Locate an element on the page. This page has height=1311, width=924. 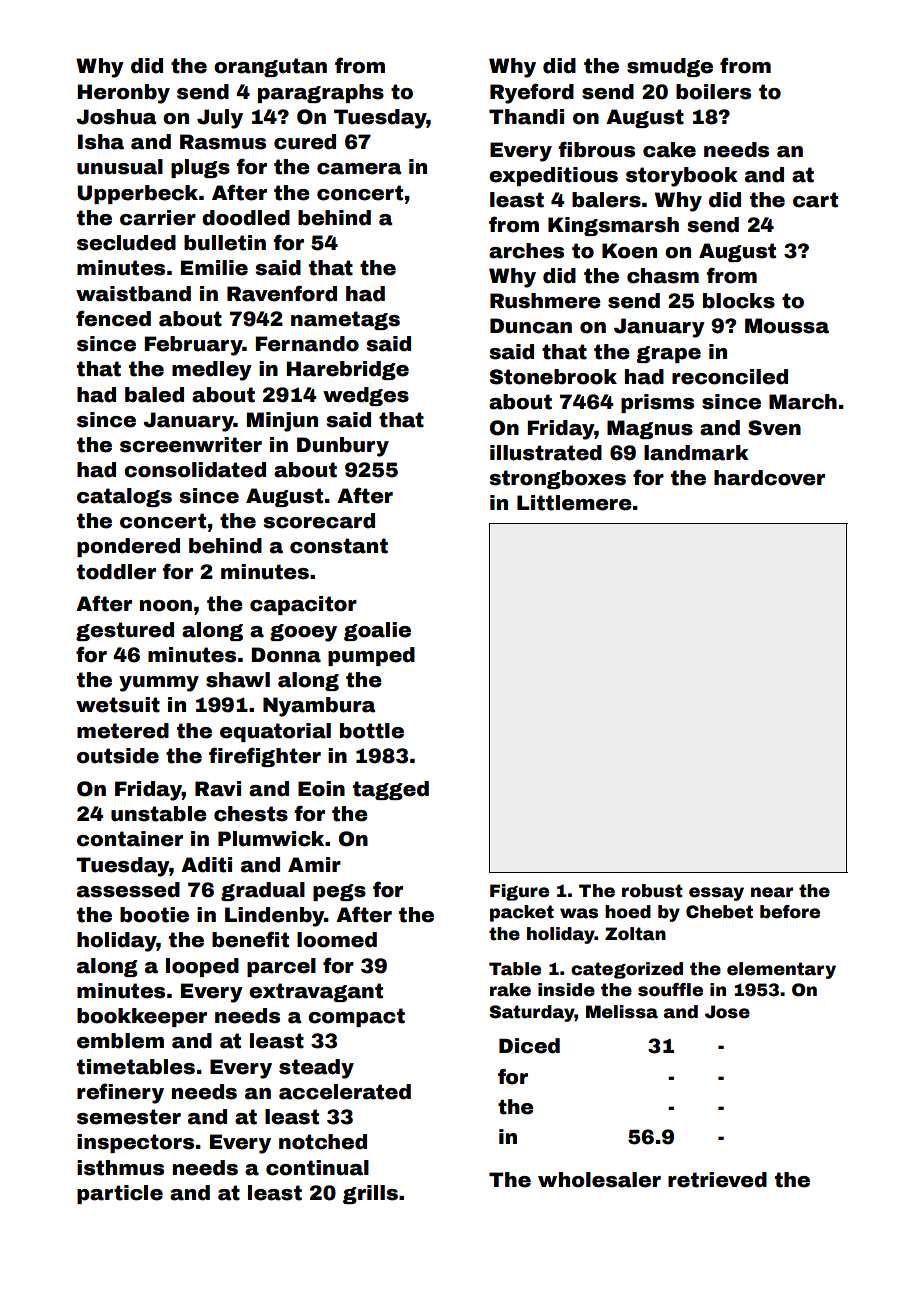
Figure is located at coordinates (519, 892).
